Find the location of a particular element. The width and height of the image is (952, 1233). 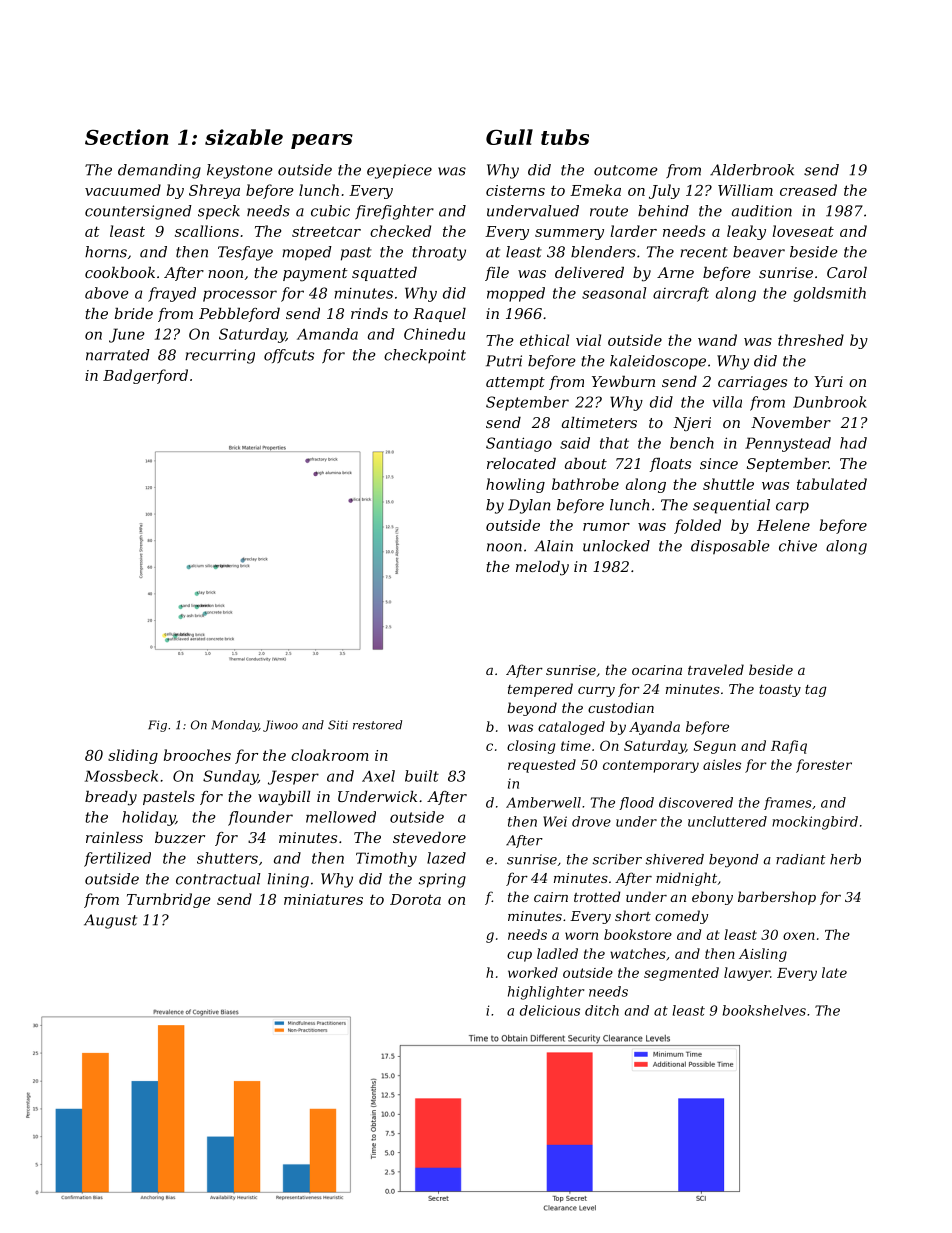

melody is located at coordinates (542, 568).
